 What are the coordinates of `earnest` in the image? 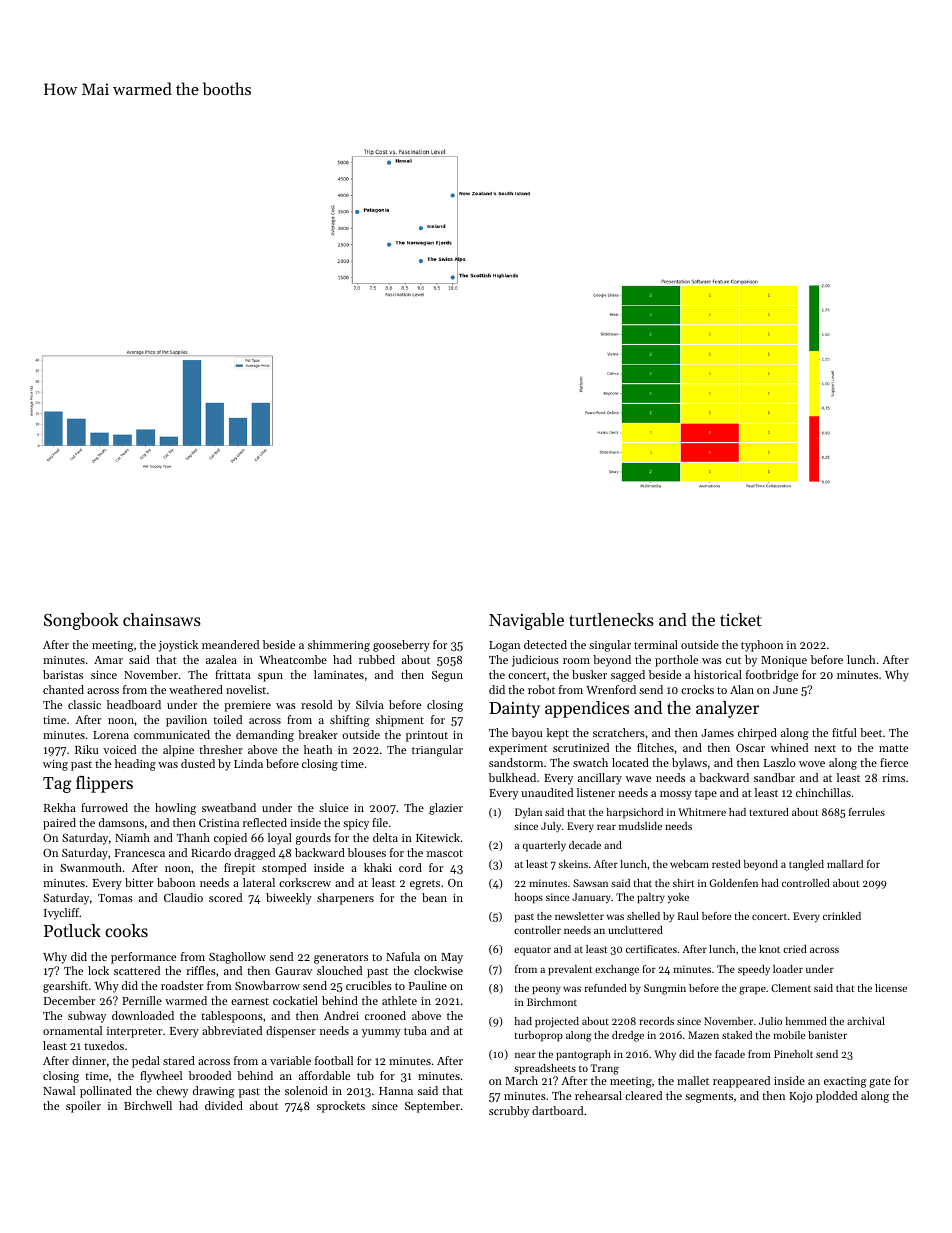 It's located at (250, 1001).
